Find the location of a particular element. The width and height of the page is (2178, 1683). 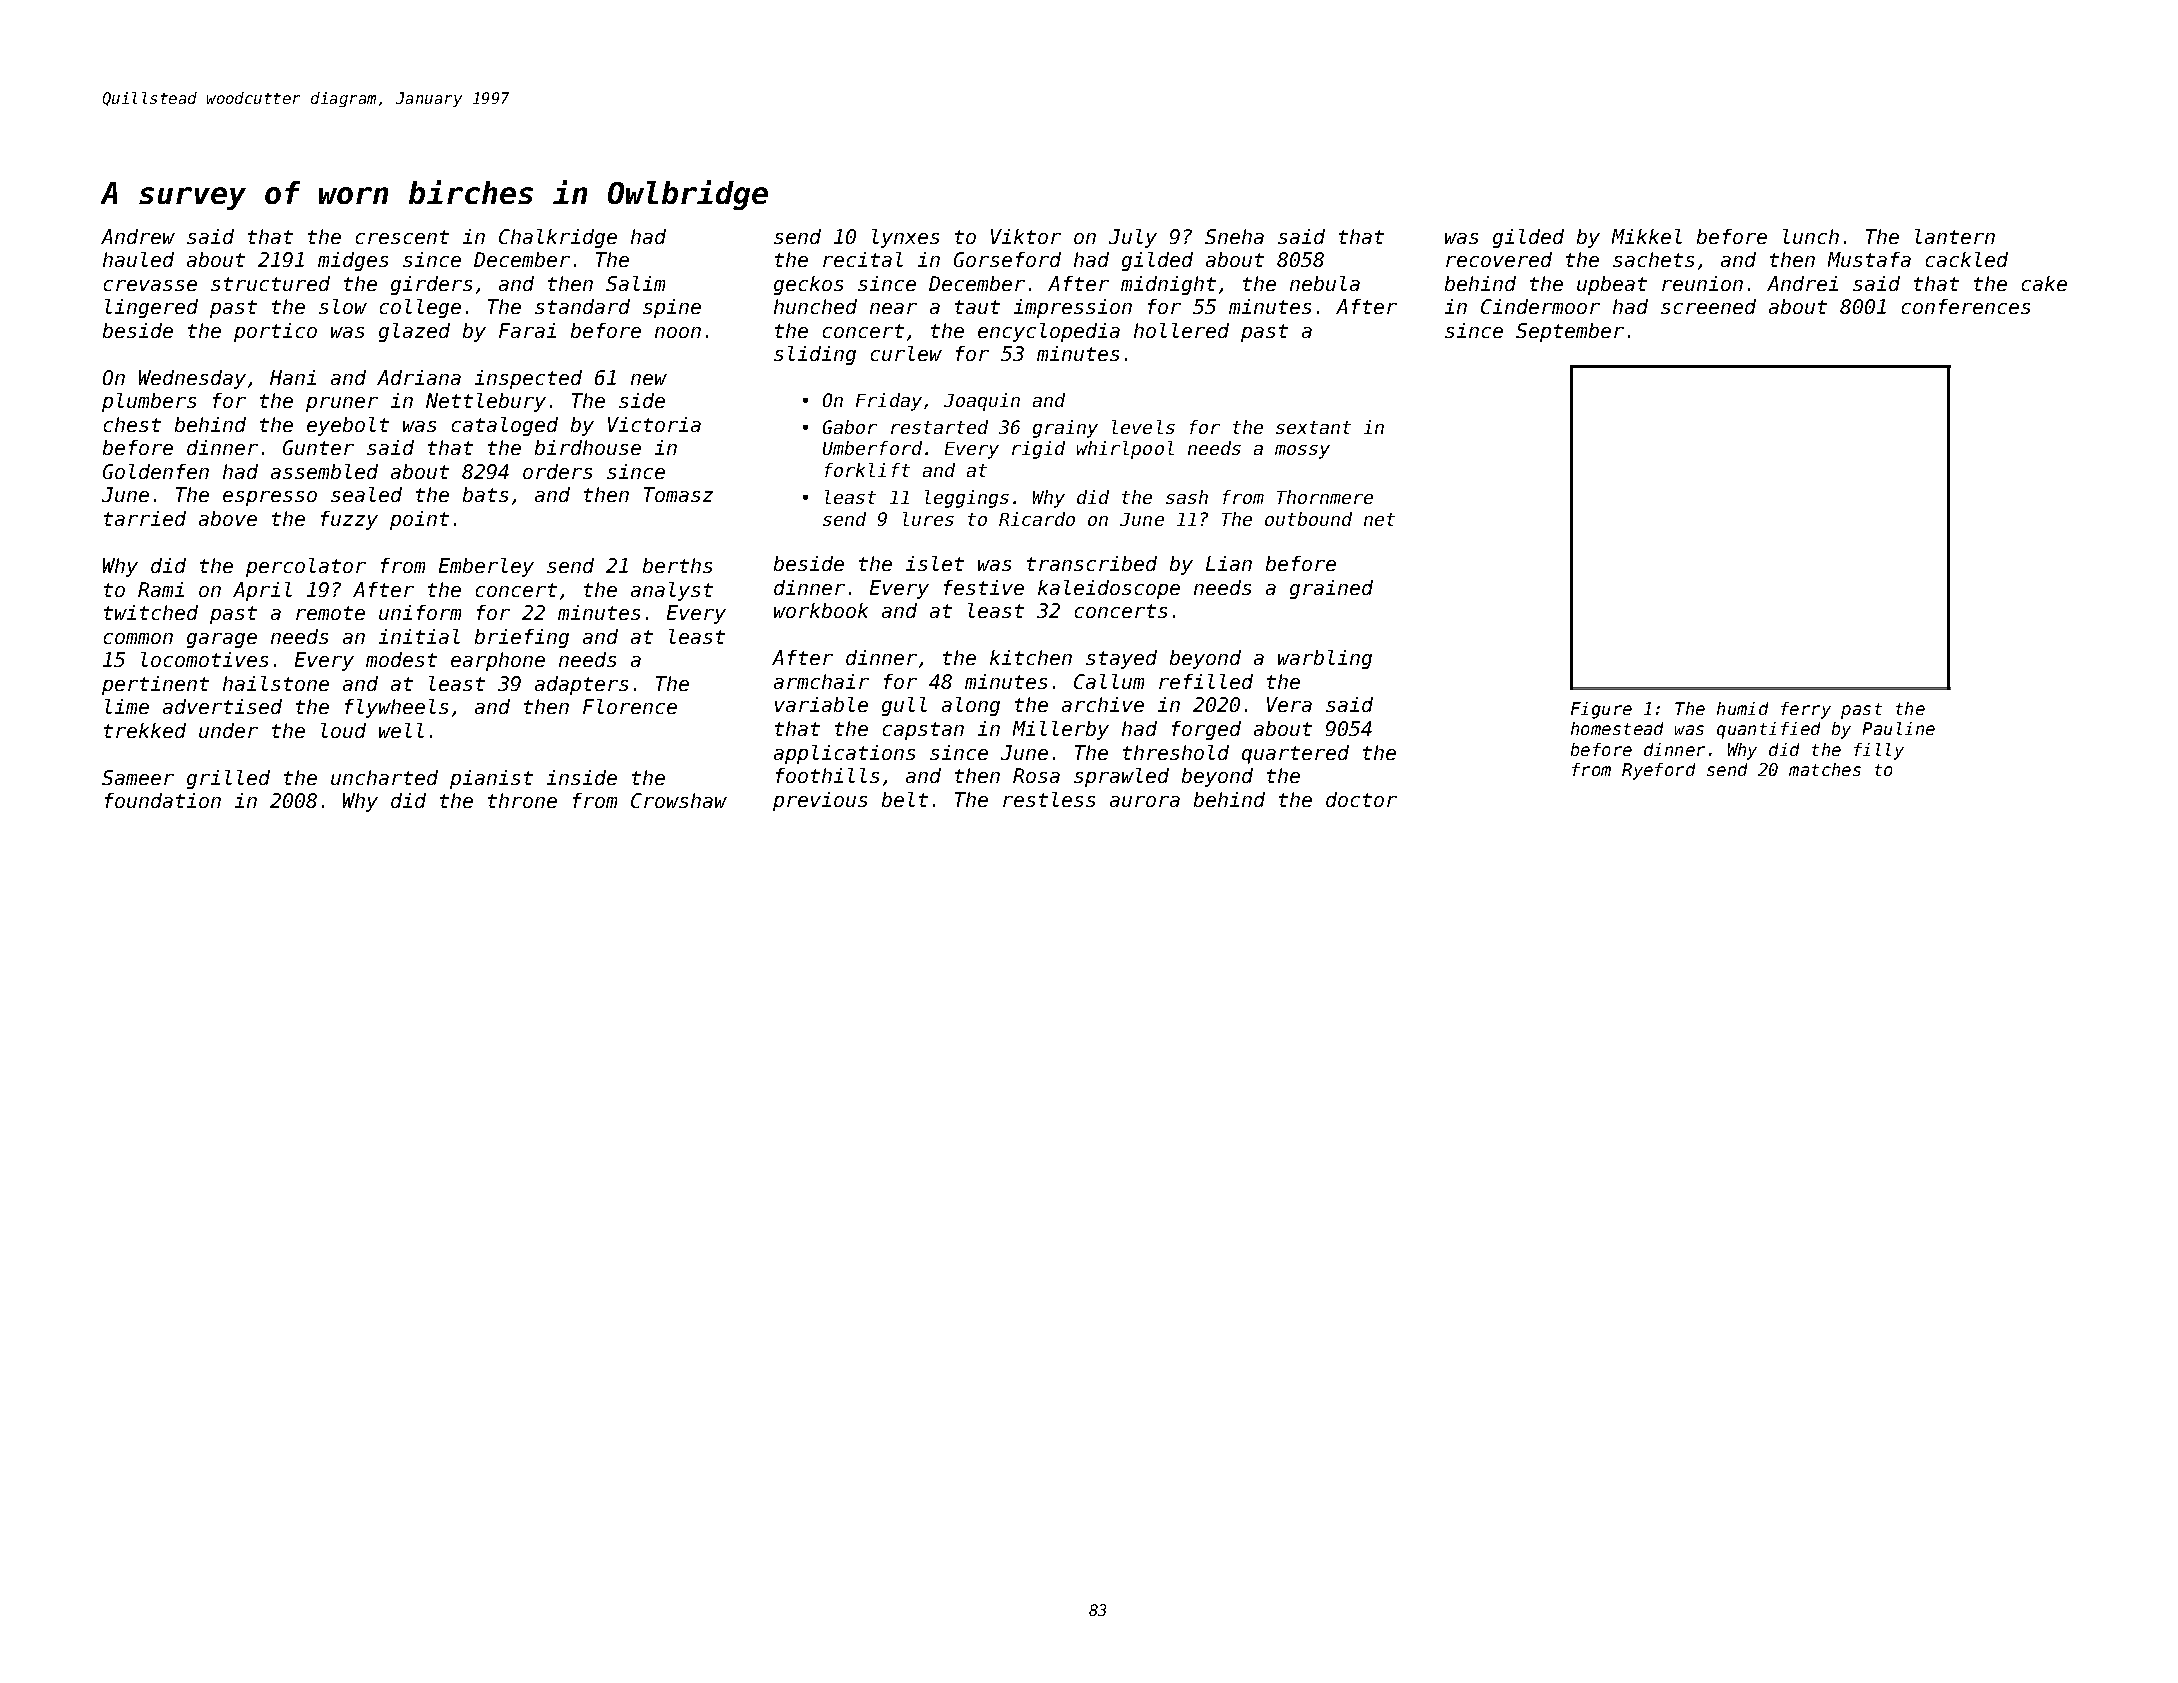

Thornmere is located at coordinates (1325, 497).
